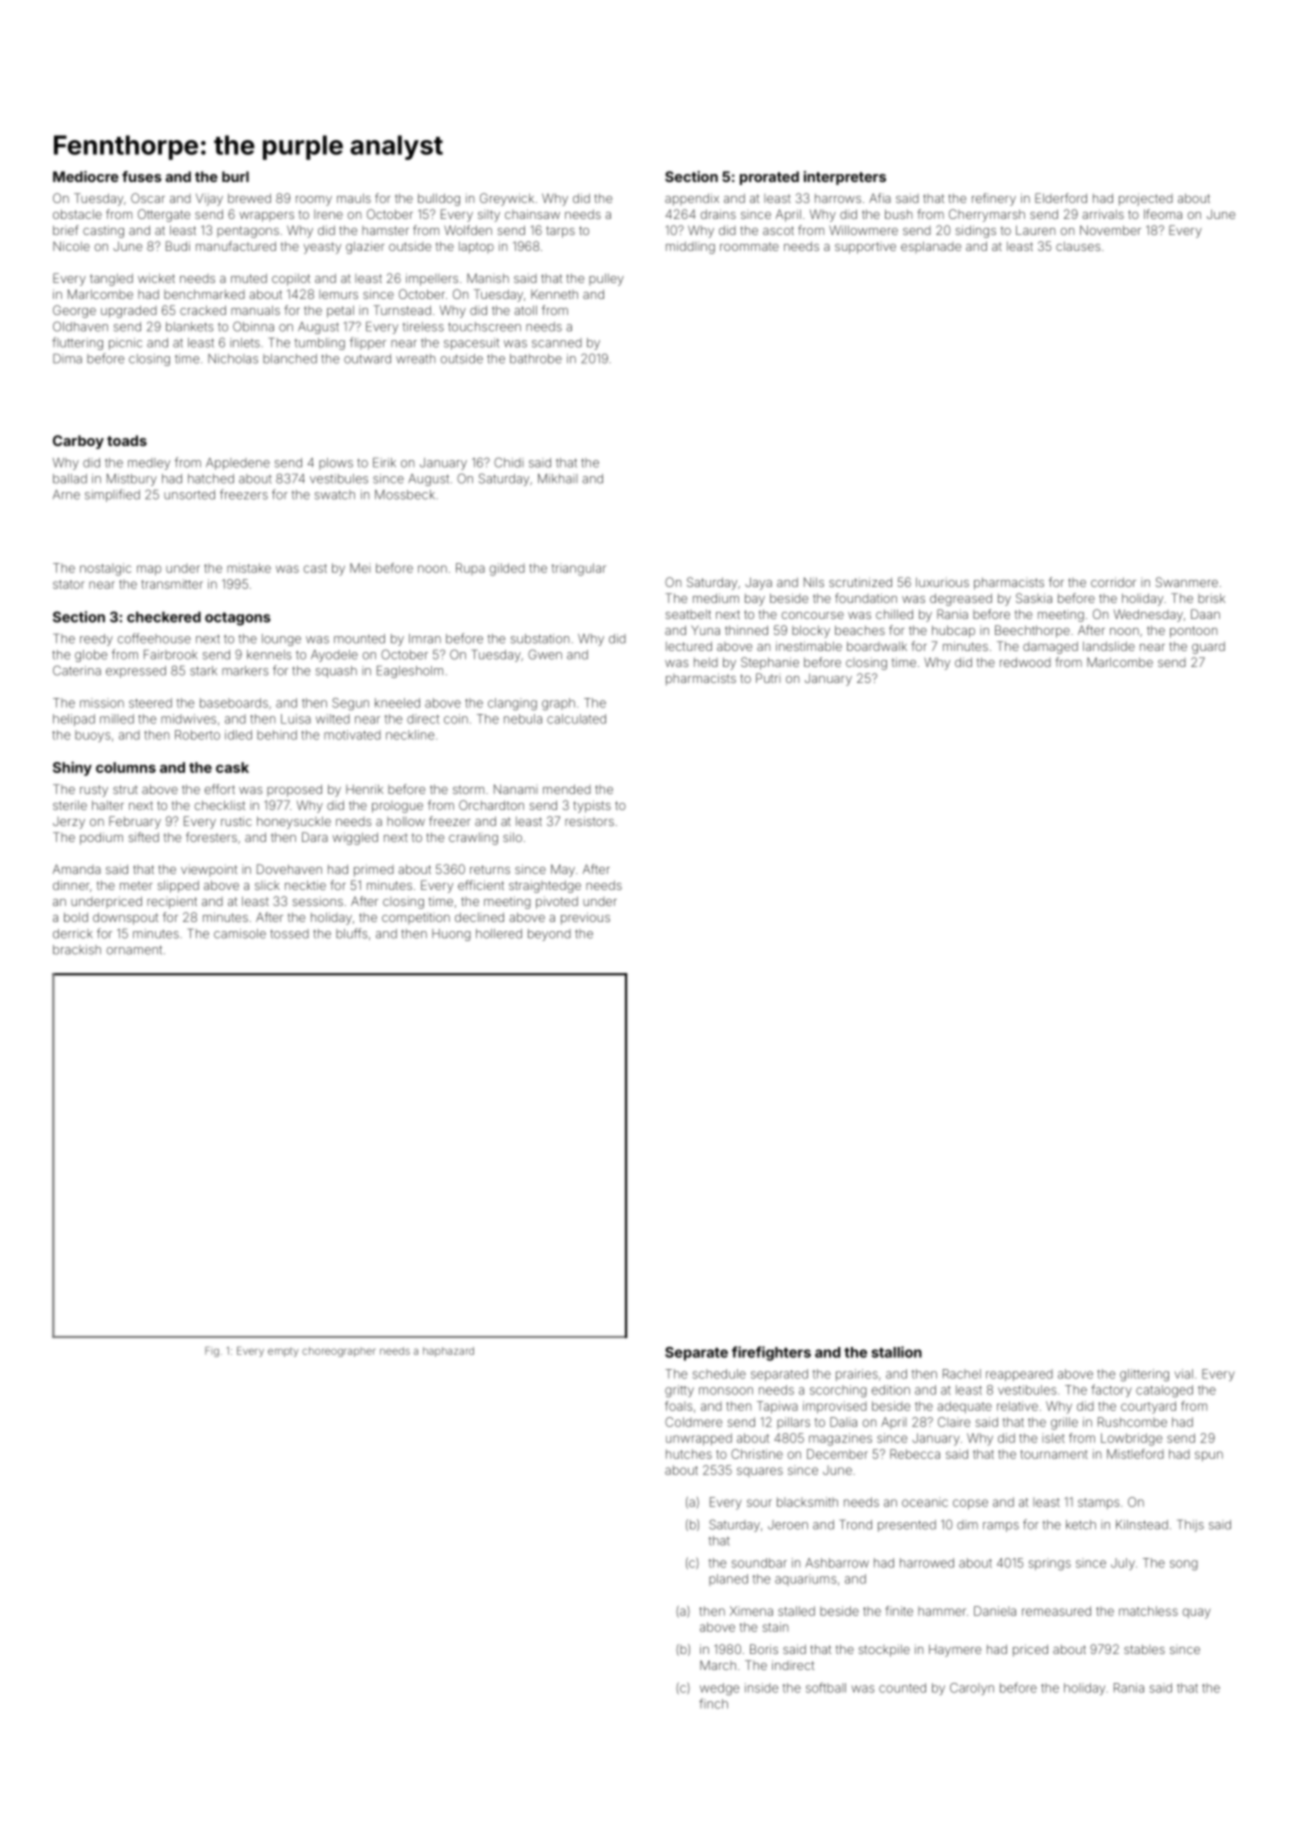  I want to click on stables, so click(1144, 1649).
